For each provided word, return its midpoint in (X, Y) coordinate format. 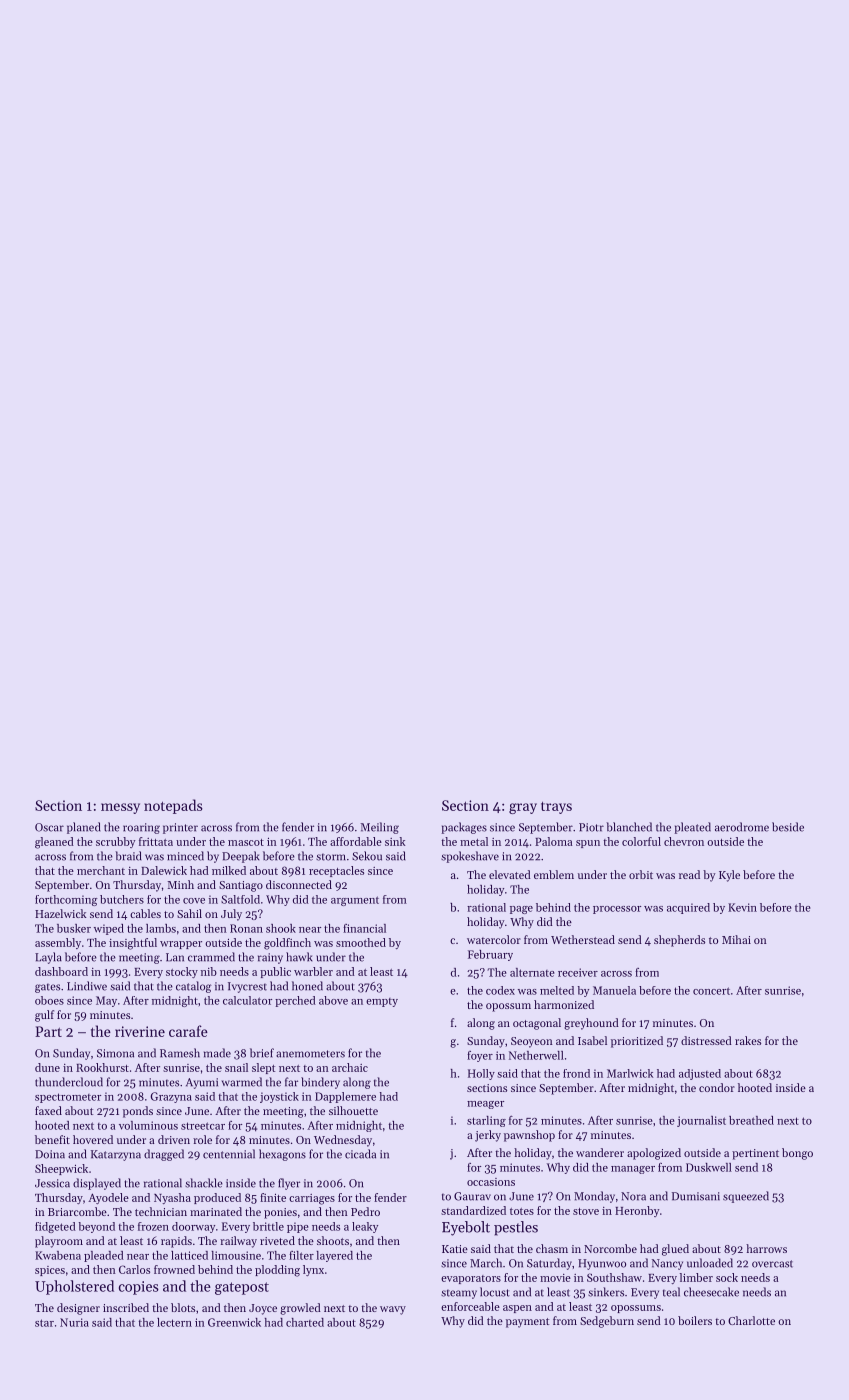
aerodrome (742, 827)
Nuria (74, 1322)
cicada (360, 1154)
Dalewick (164, 870)
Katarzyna (116, 1155)
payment (527, 1323)
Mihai (736, 939)
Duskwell (709, 1167)
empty (382, 1002)
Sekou (367, 856)
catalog (194, 987)
